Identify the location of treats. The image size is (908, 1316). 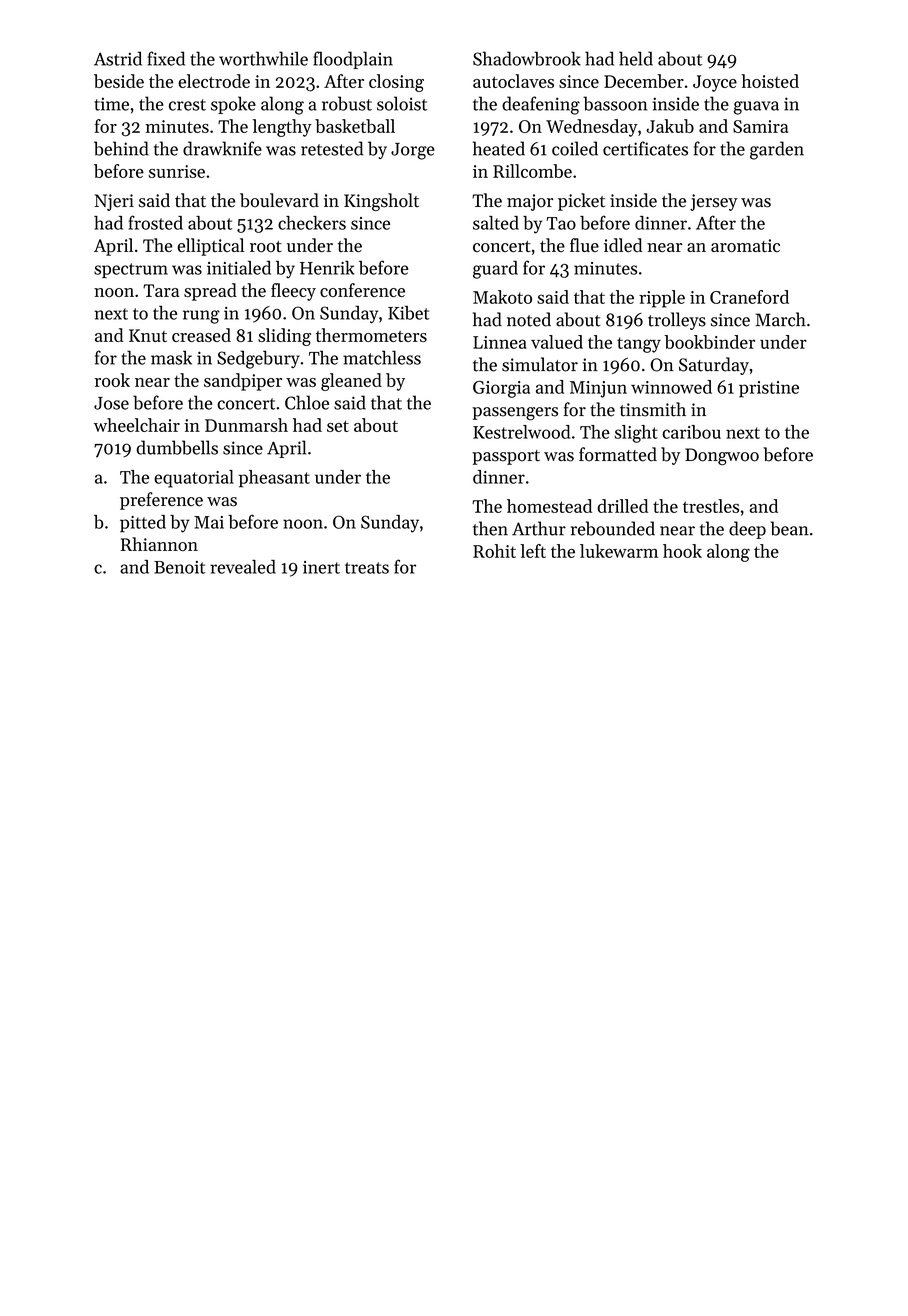
(367, 568).
